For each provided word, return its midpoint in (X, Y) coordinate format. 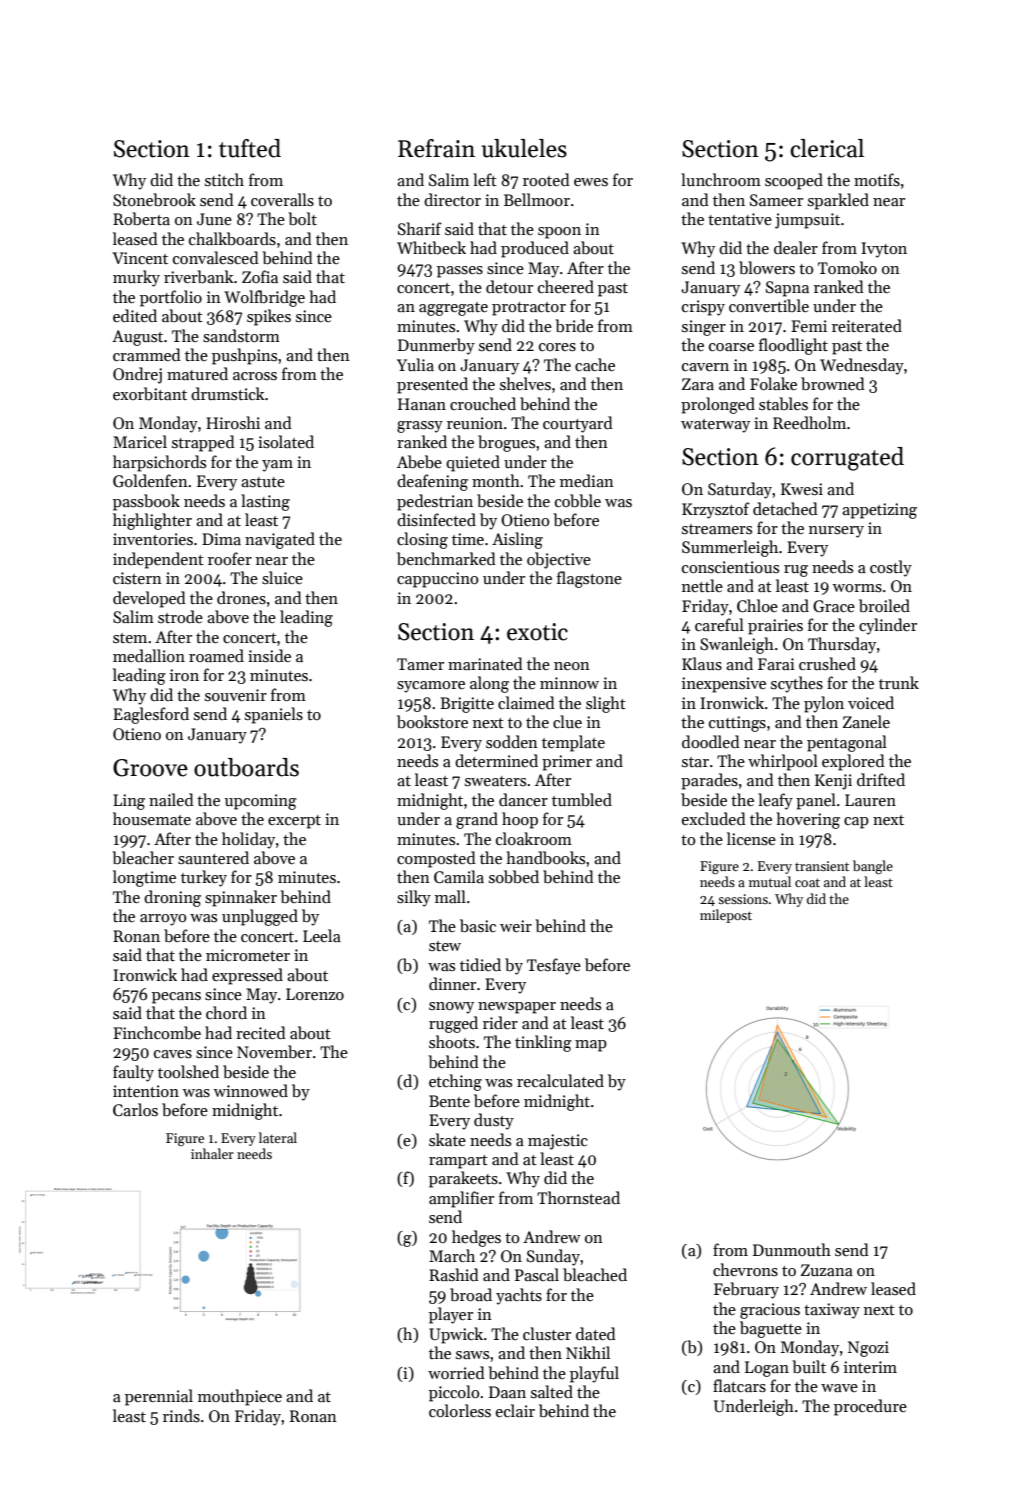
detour (509, 286)
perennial (159, 1397)
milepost (726, 916)
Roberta (141, 219)
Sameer (776, 200)
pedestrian (435, 502)
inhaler (212, 1153)
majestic (558, 1142)
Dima (221, 539)
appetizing (879, 511)
